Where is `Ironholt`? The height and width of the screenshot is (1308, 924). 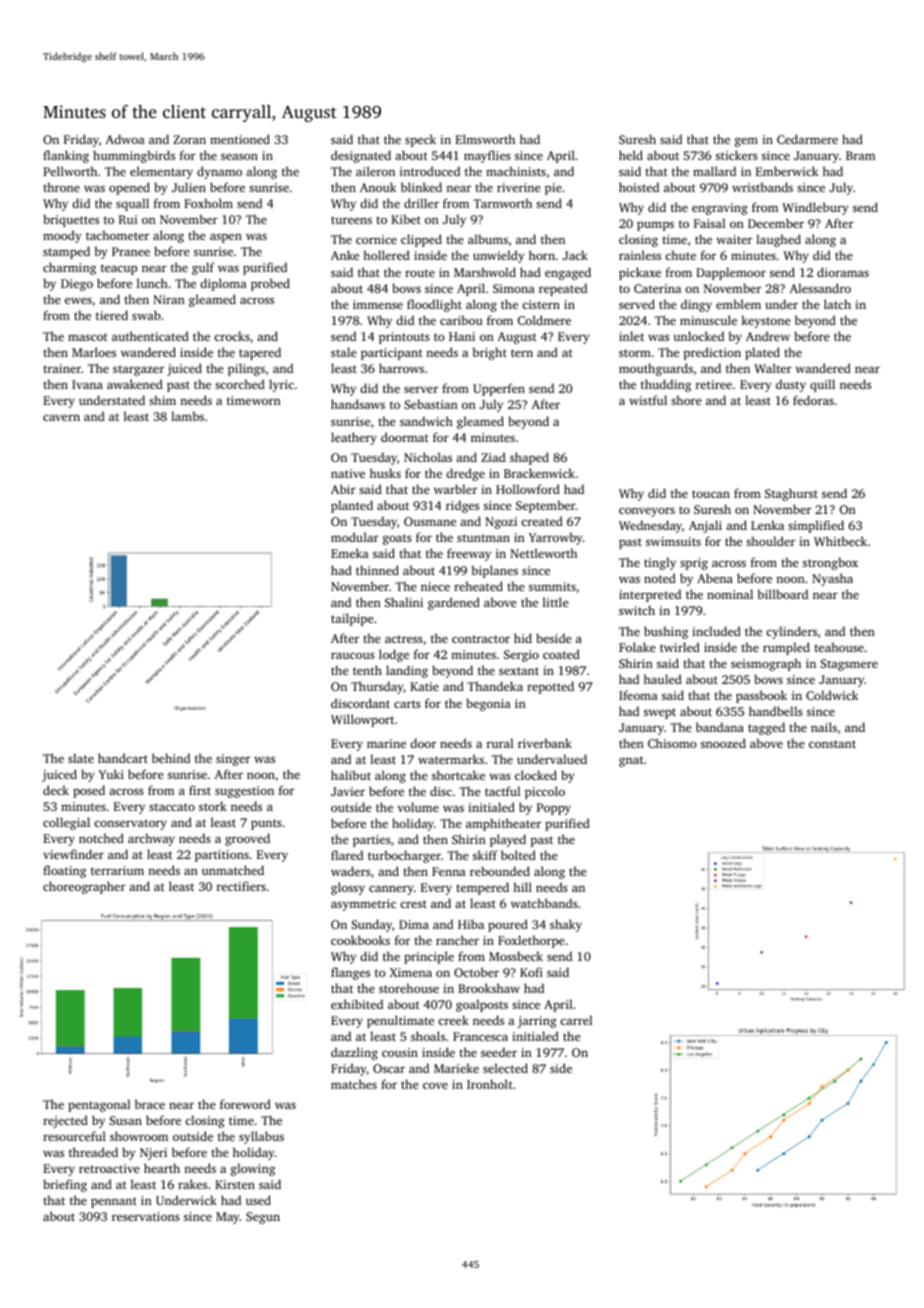
Ironholt is located at coordinates (490, 1084).
